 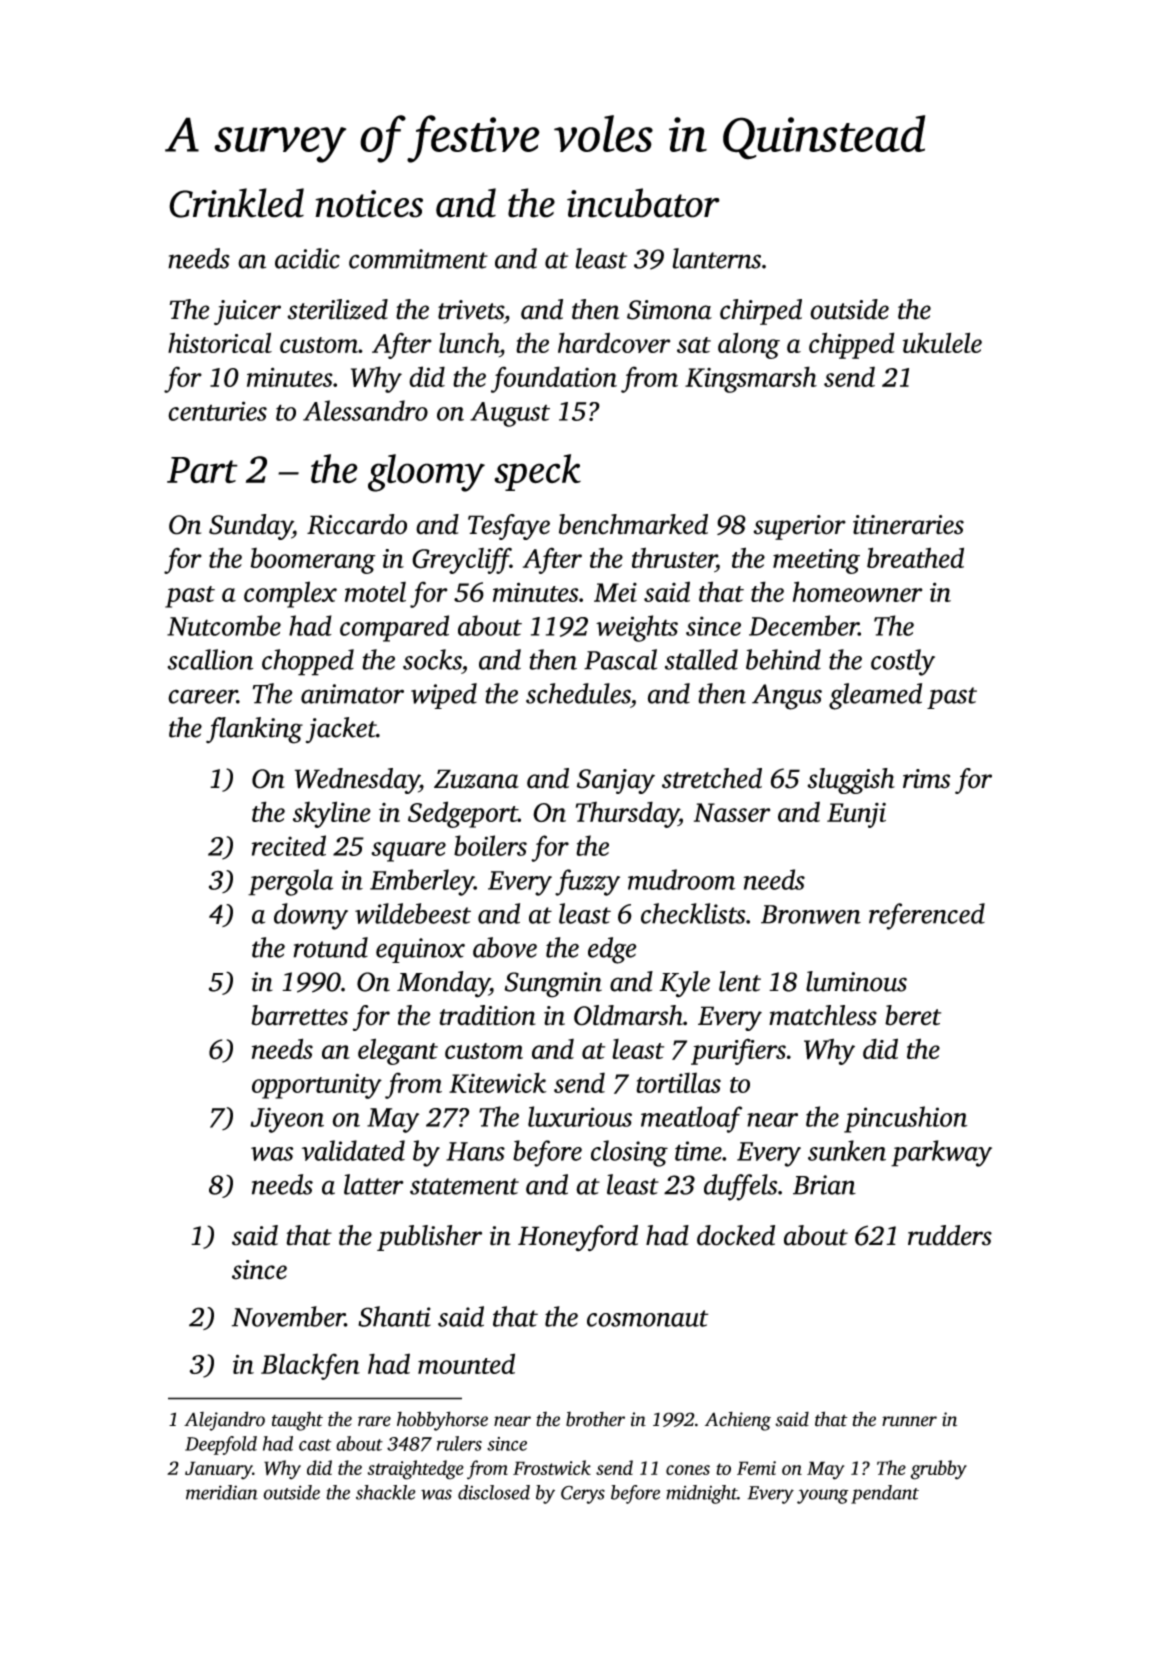 I want to click on disclosed, so click(x=494, y=1492).
